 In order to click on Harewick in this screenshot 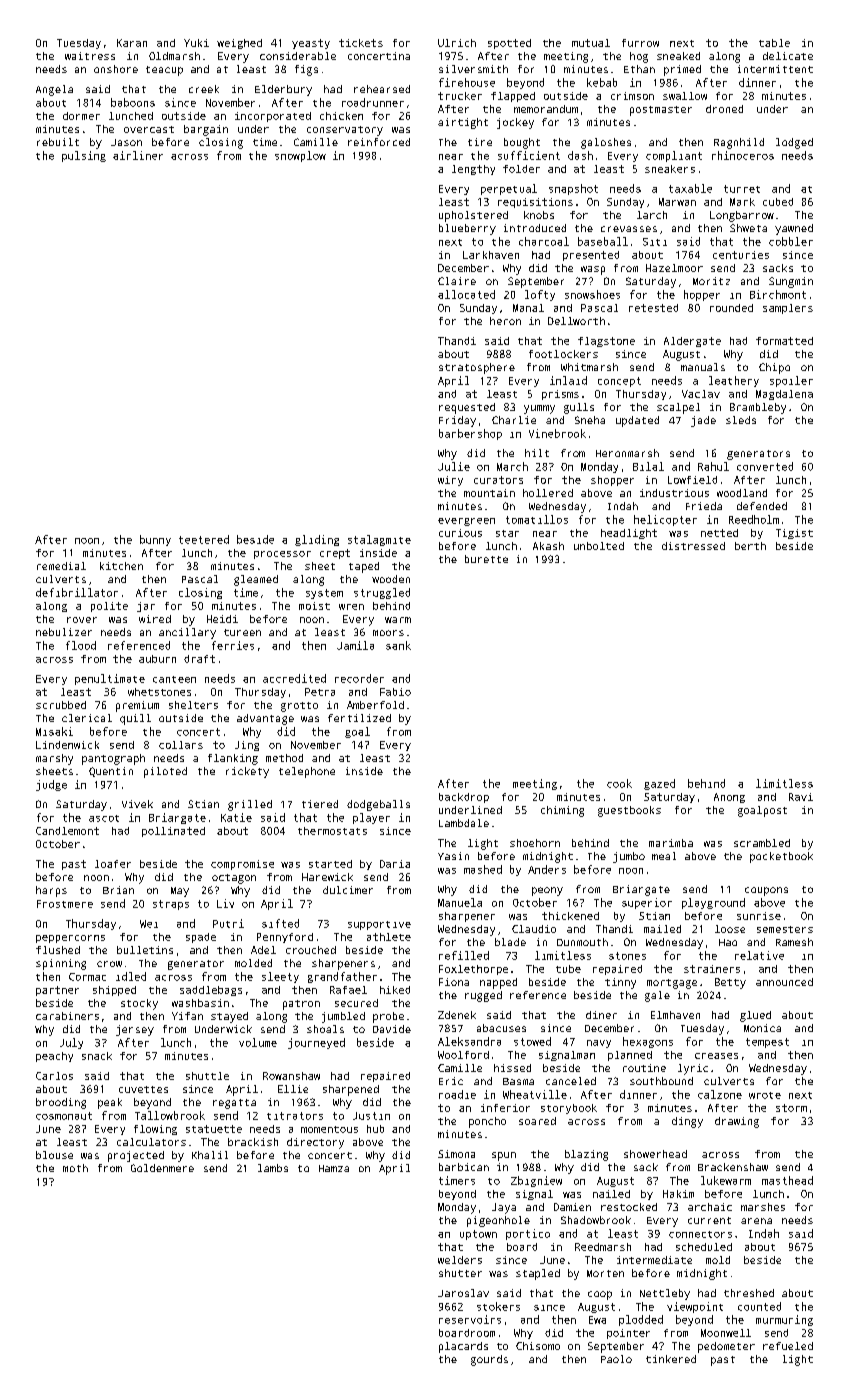, I will do `click(327, 877)`.
